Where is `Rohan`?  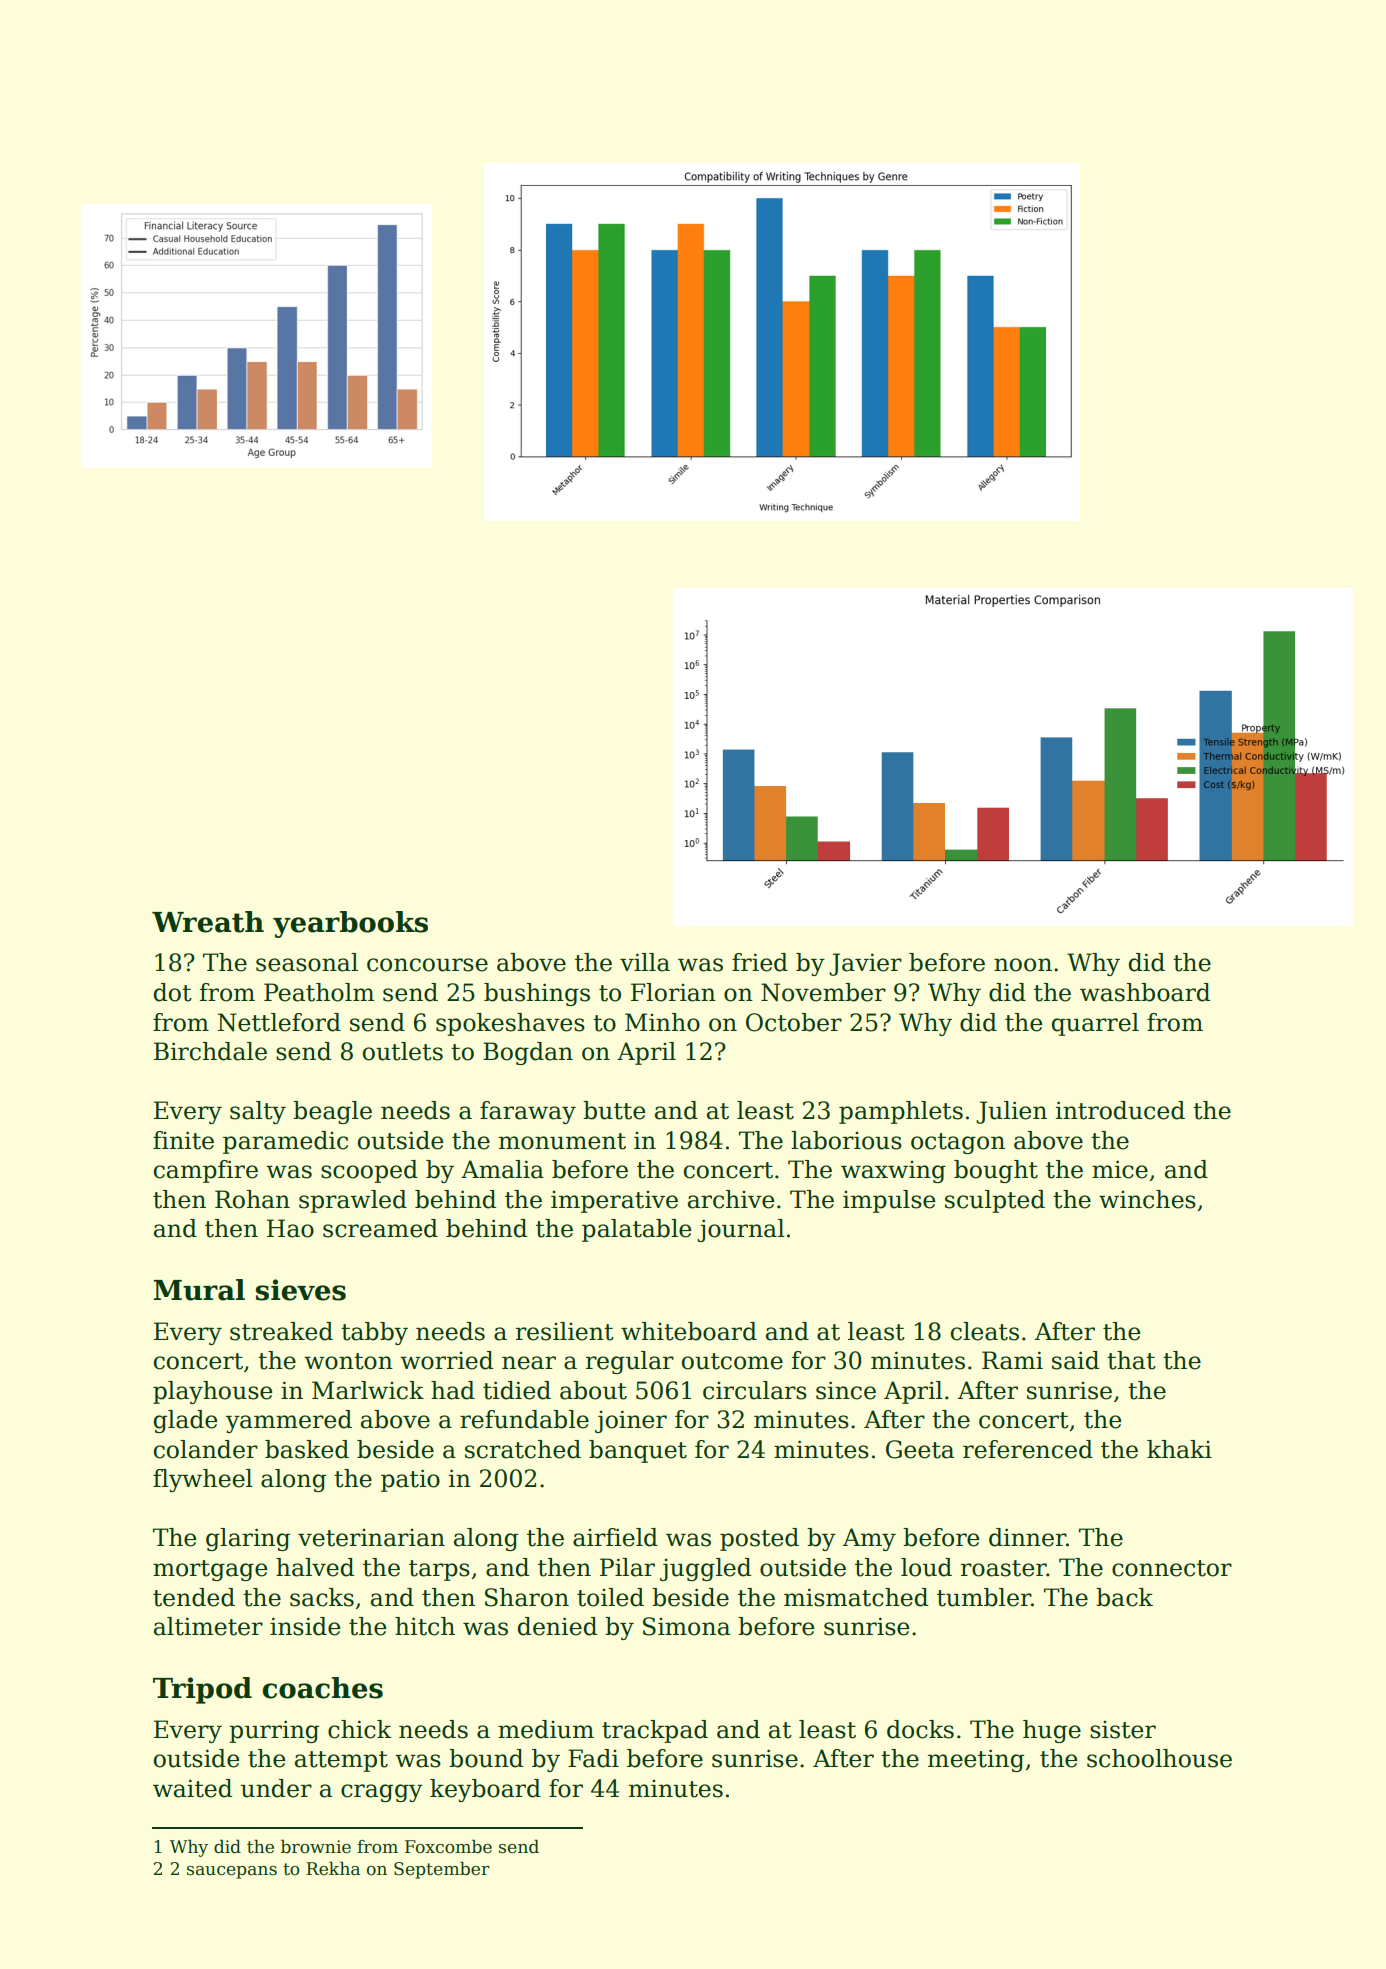
Rohan is located at coordinates (252, 1199).
